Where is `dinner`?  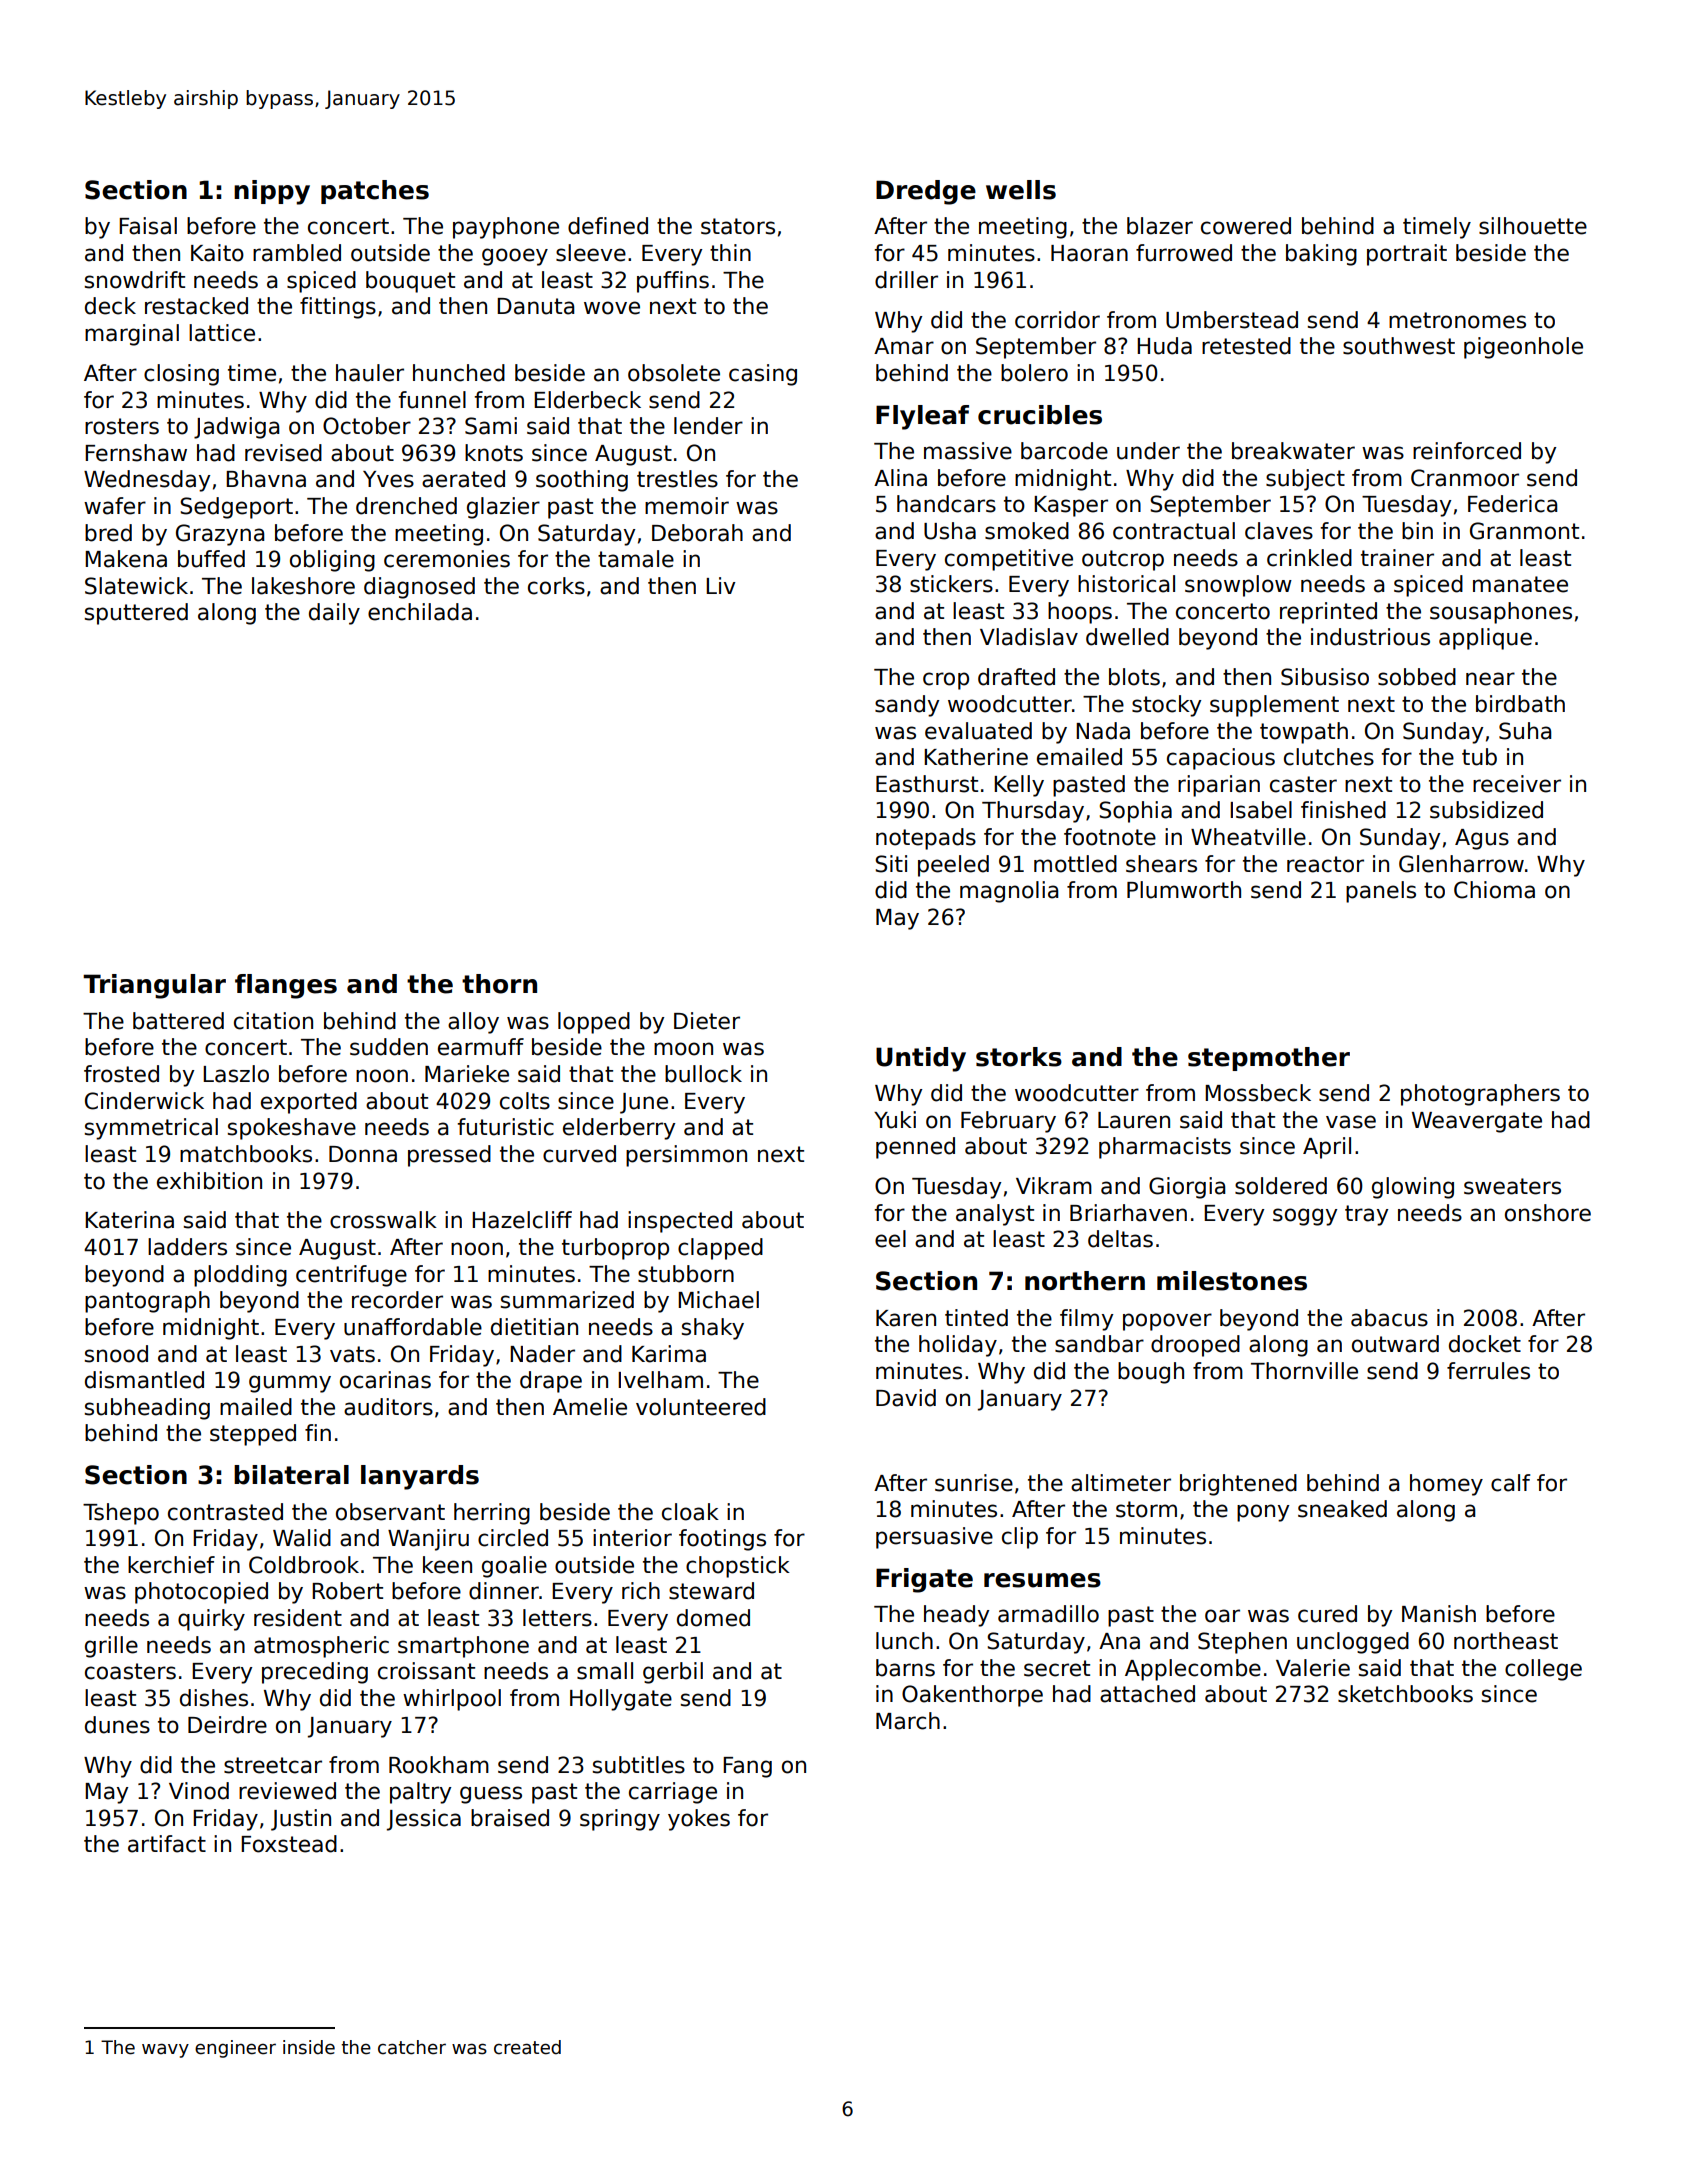 dinner is located at coordinates (504, 1591).
